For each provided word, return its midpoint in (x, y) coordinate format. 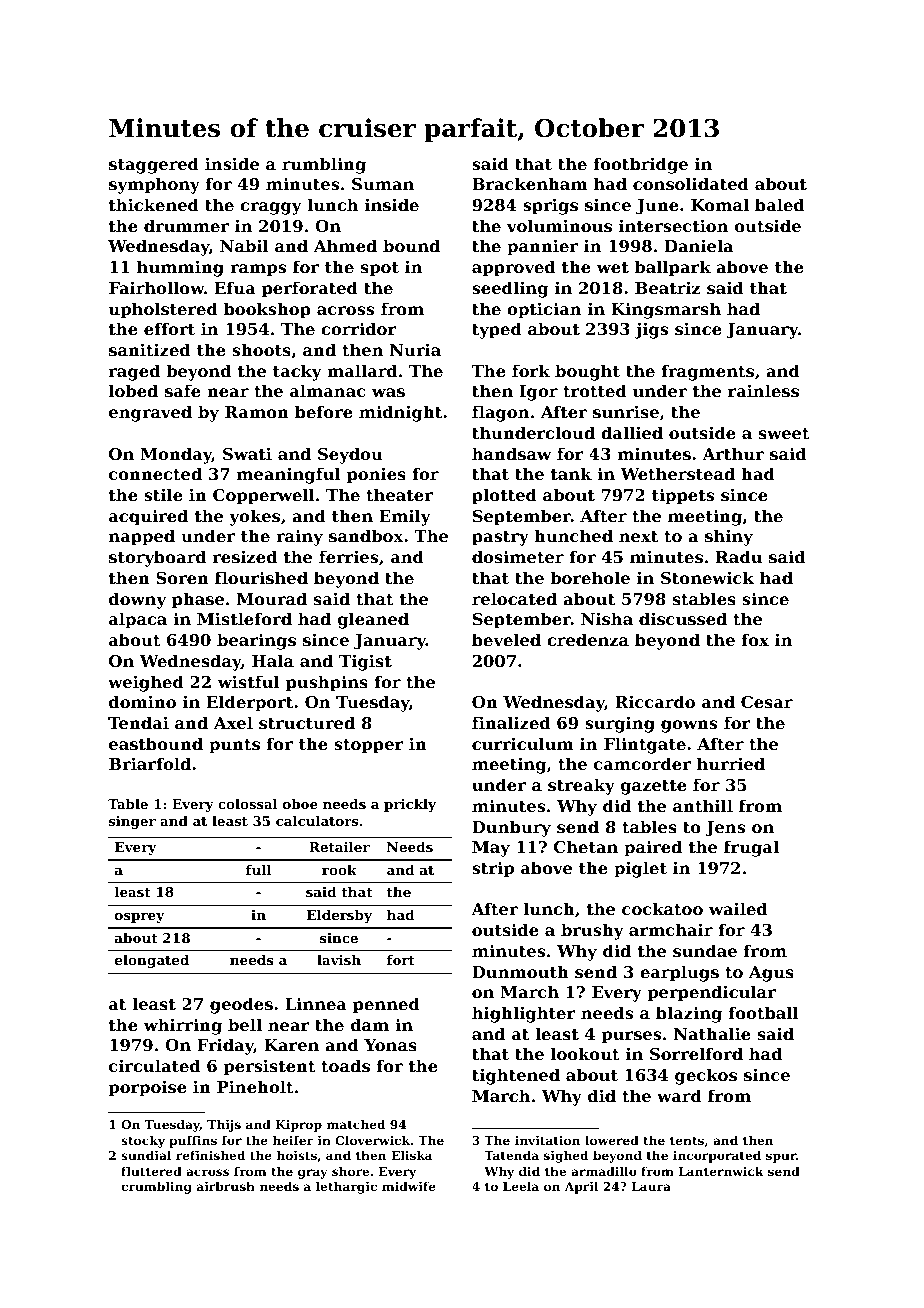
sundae (705, 950)
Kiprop (298, 1126)
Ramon (257, 412)
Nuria (415, 349)
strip (493, 869)
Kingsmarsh (666, 310)
